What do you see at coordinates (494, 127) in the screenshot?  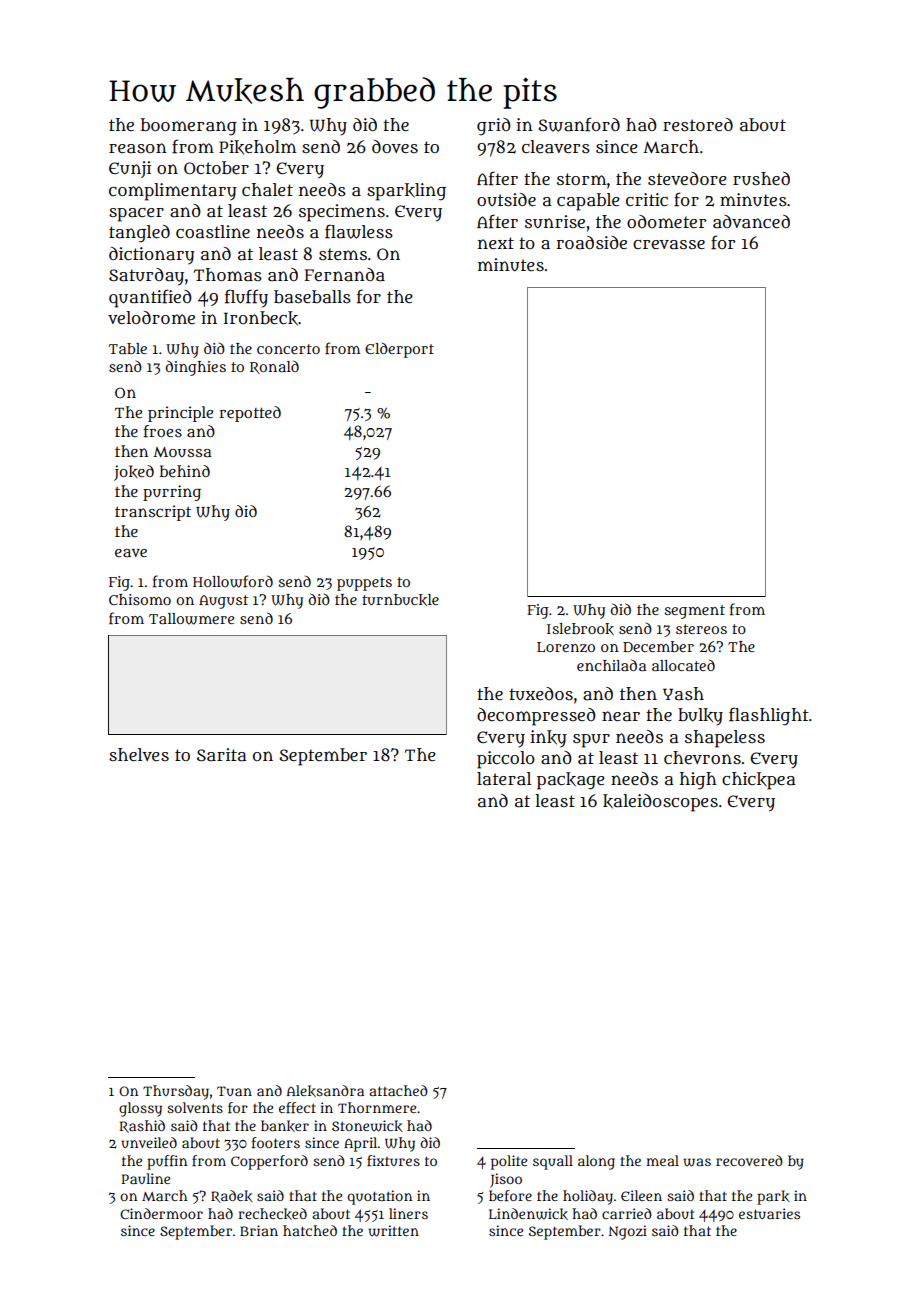 I see `grid` at bounding box center [494, 127].
